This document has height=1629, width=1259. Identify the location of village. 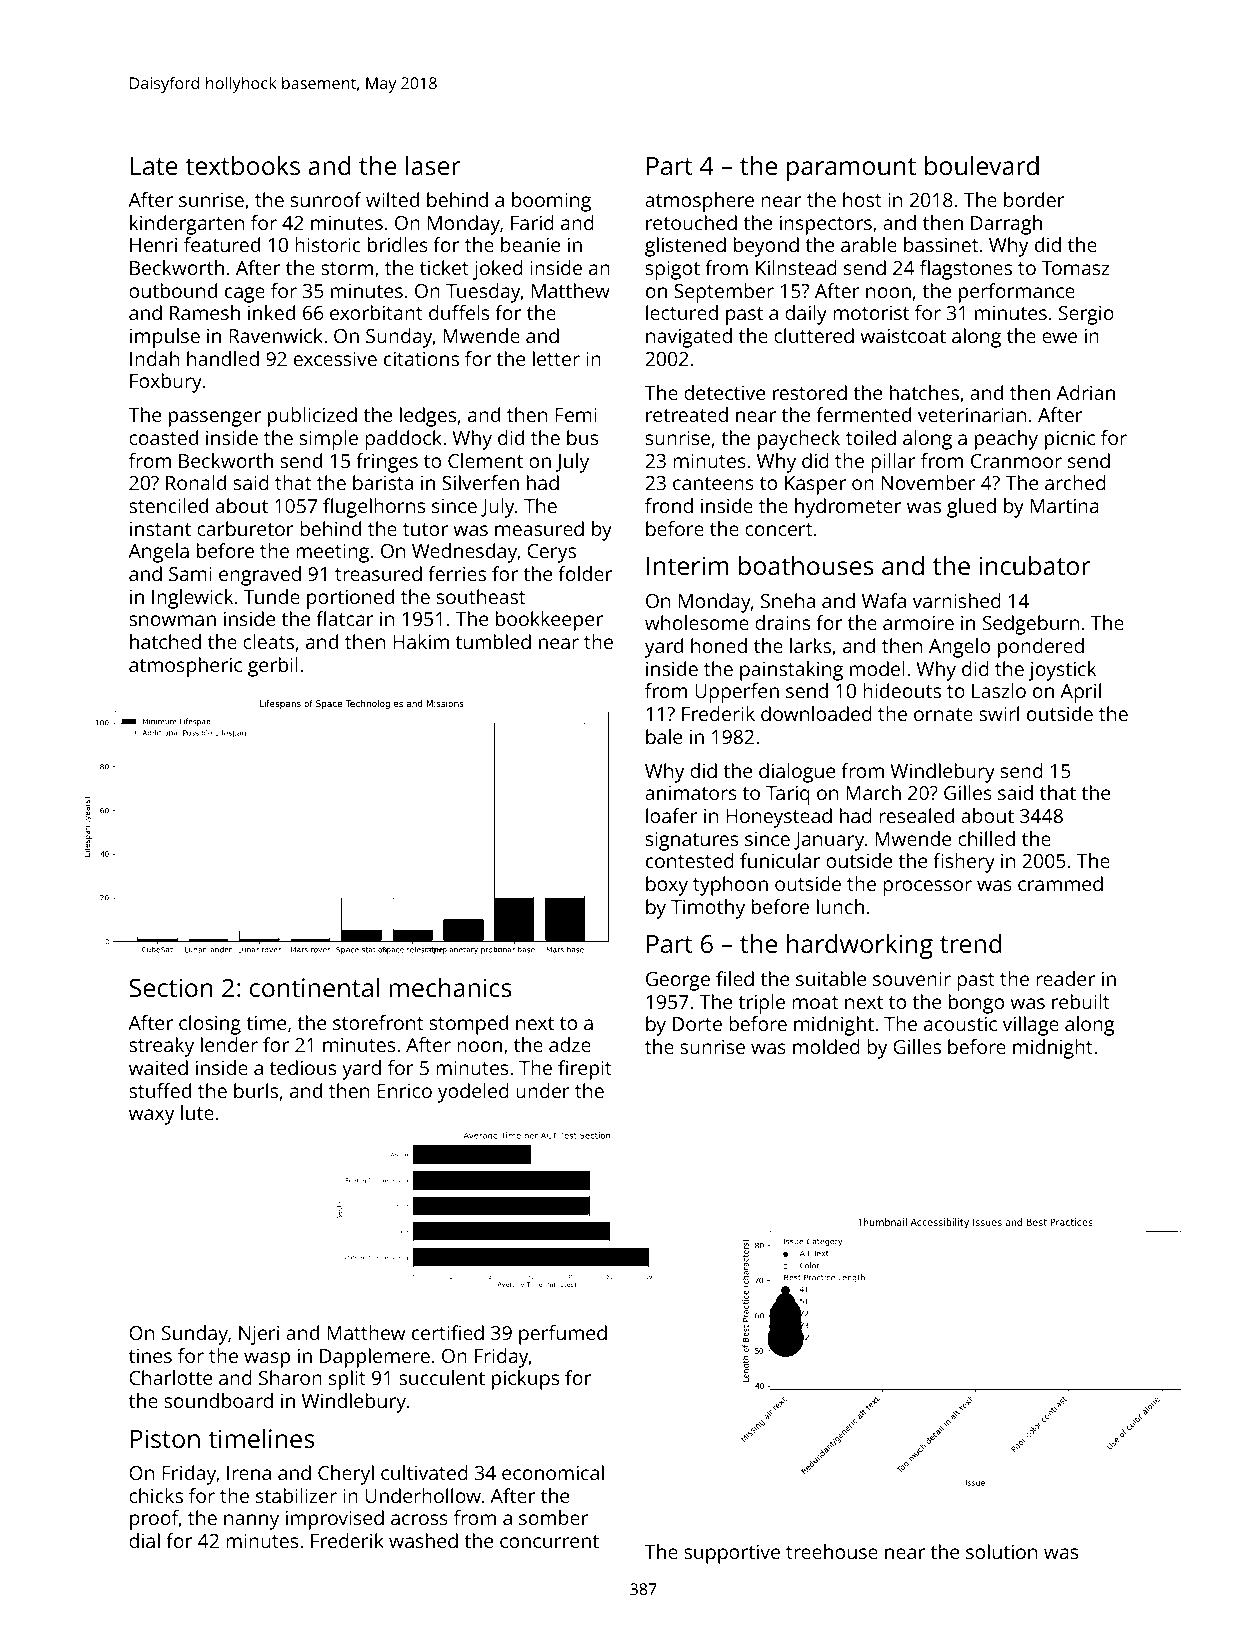
(1031, 1026).
